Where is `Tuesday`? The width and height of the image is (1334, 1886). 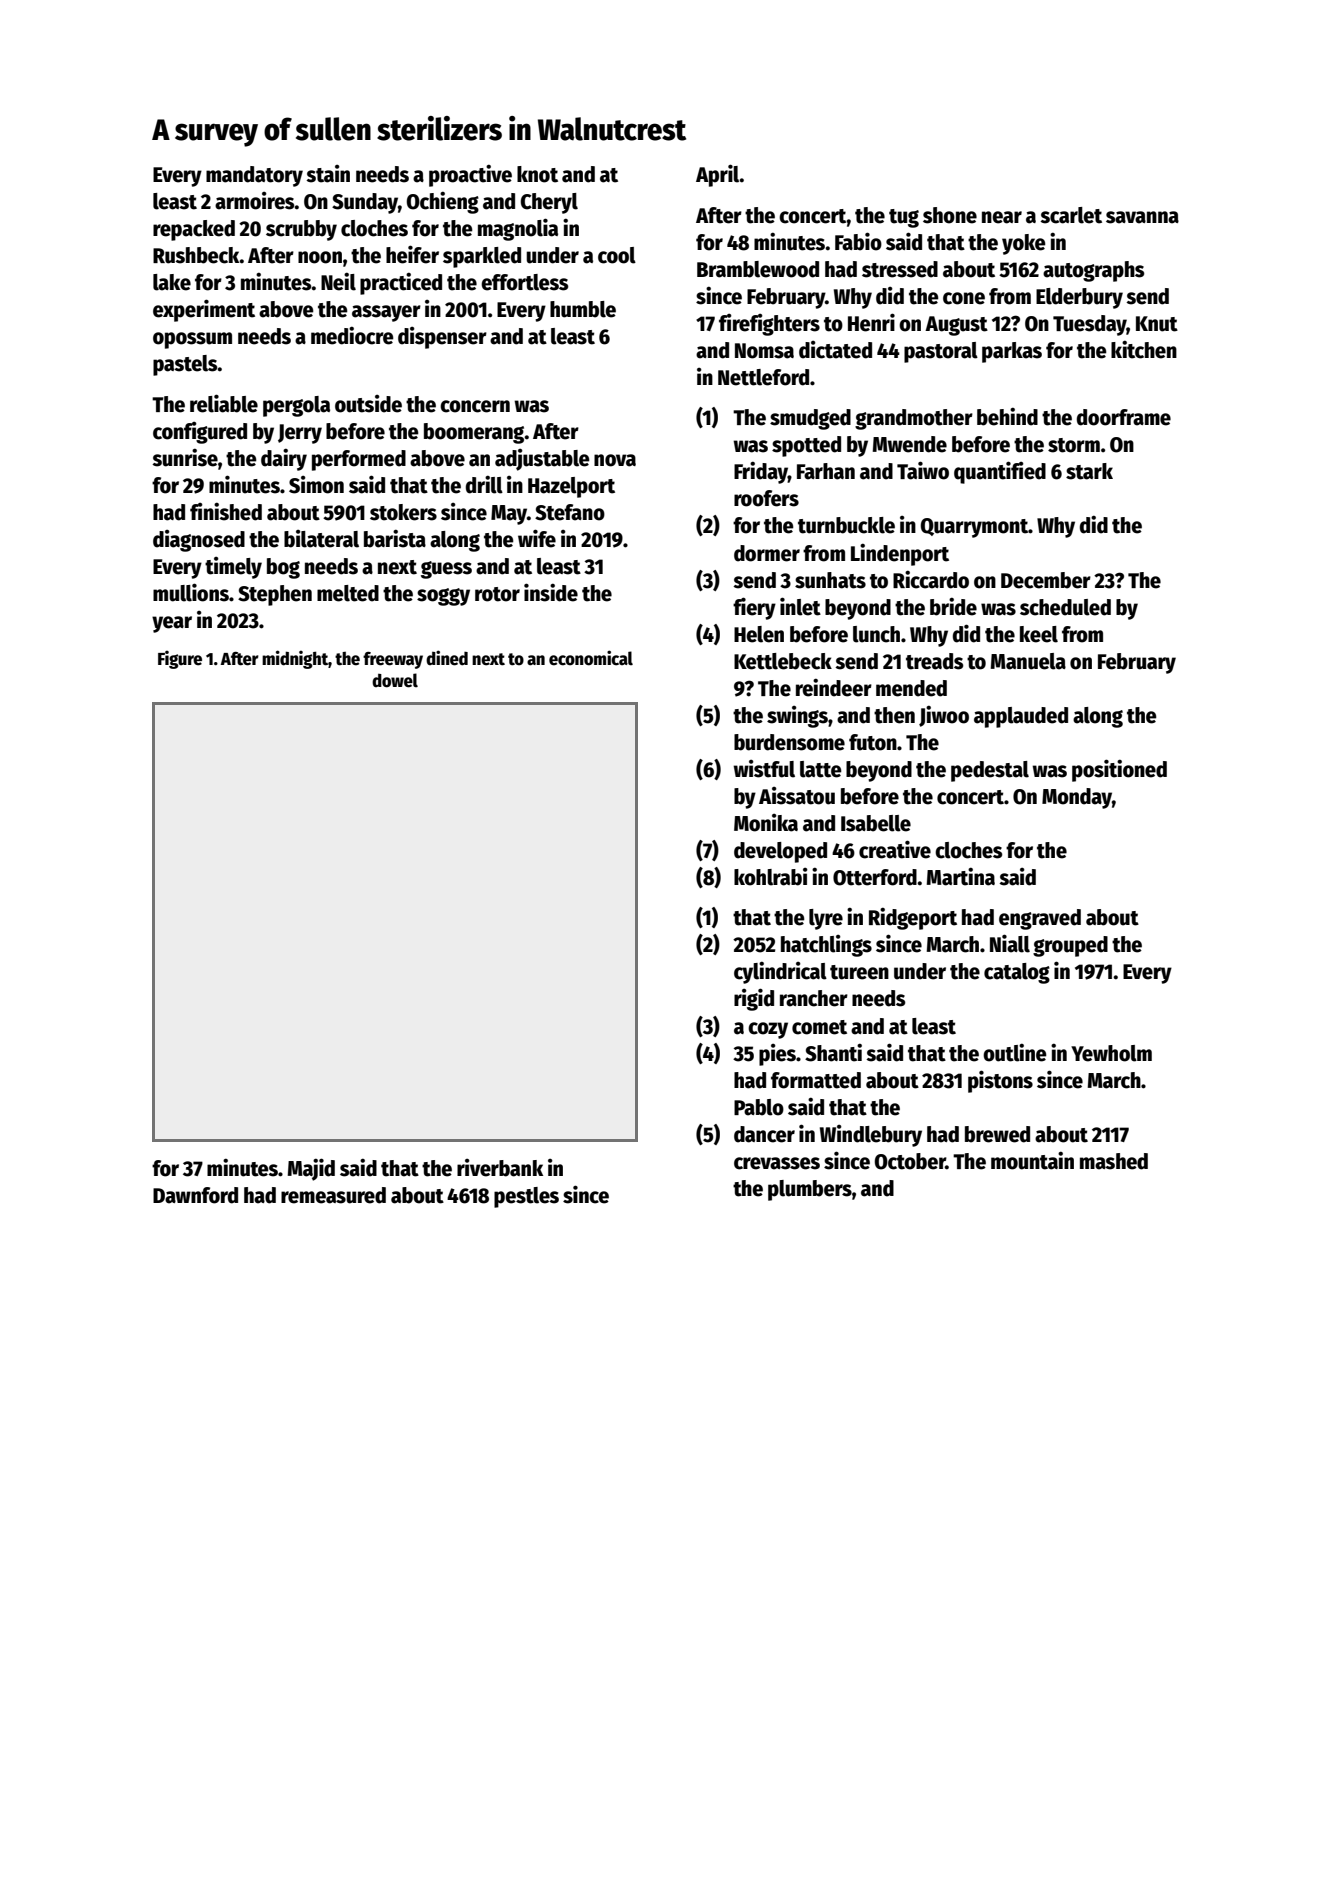
Tuesday is located at coordinates (1090, 325).
